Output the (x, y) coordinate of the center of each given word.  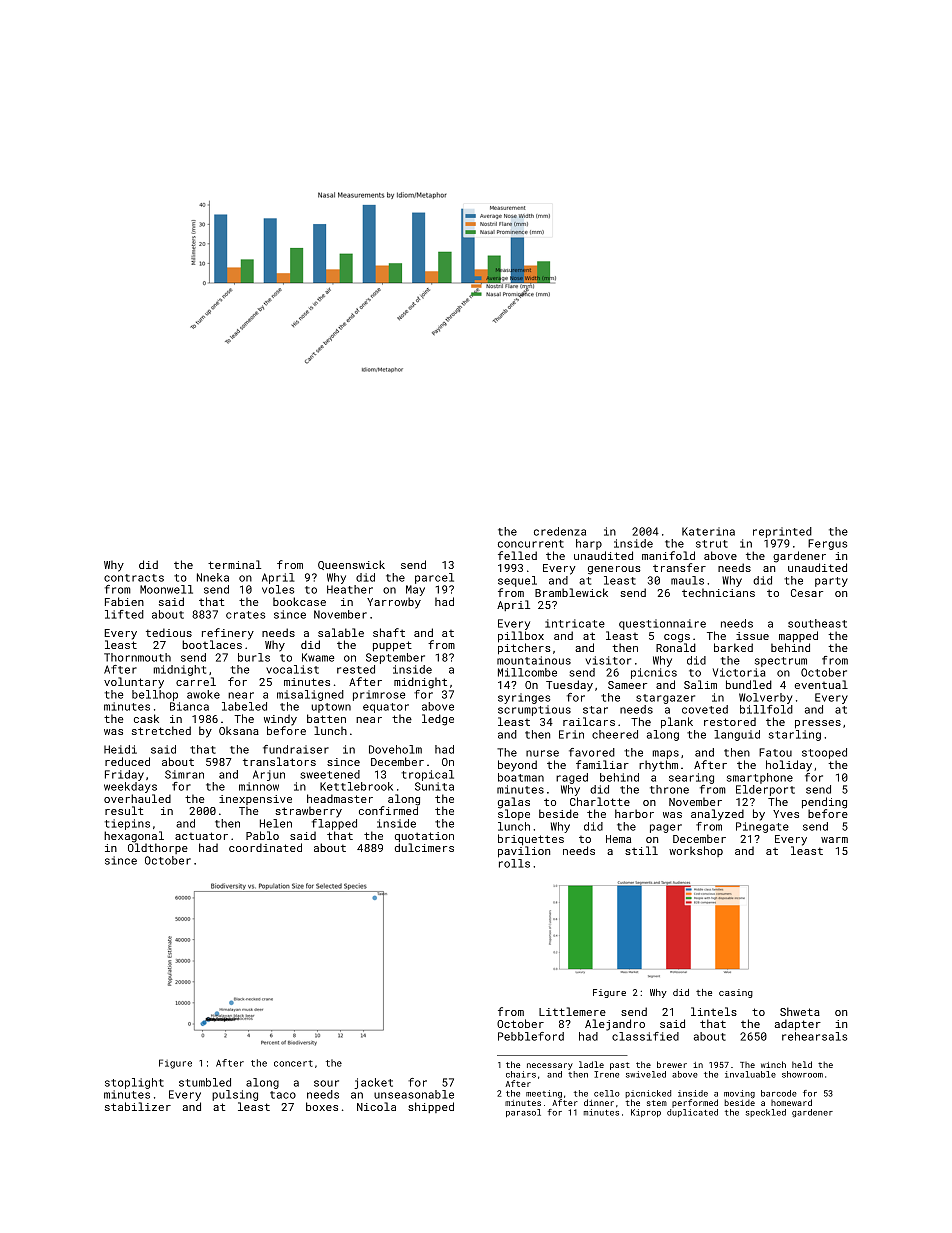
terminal (234, 564)
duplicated (692, 1113)
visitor (608, 660)
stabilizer (138, 1106)
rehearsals (814, 1036)
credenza (560, 531)
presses (818, 724)
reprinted (782, 532)
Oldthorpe (158, 848)
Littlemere (572, 1011)
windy (280, 720)
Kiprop (646, 1113)
